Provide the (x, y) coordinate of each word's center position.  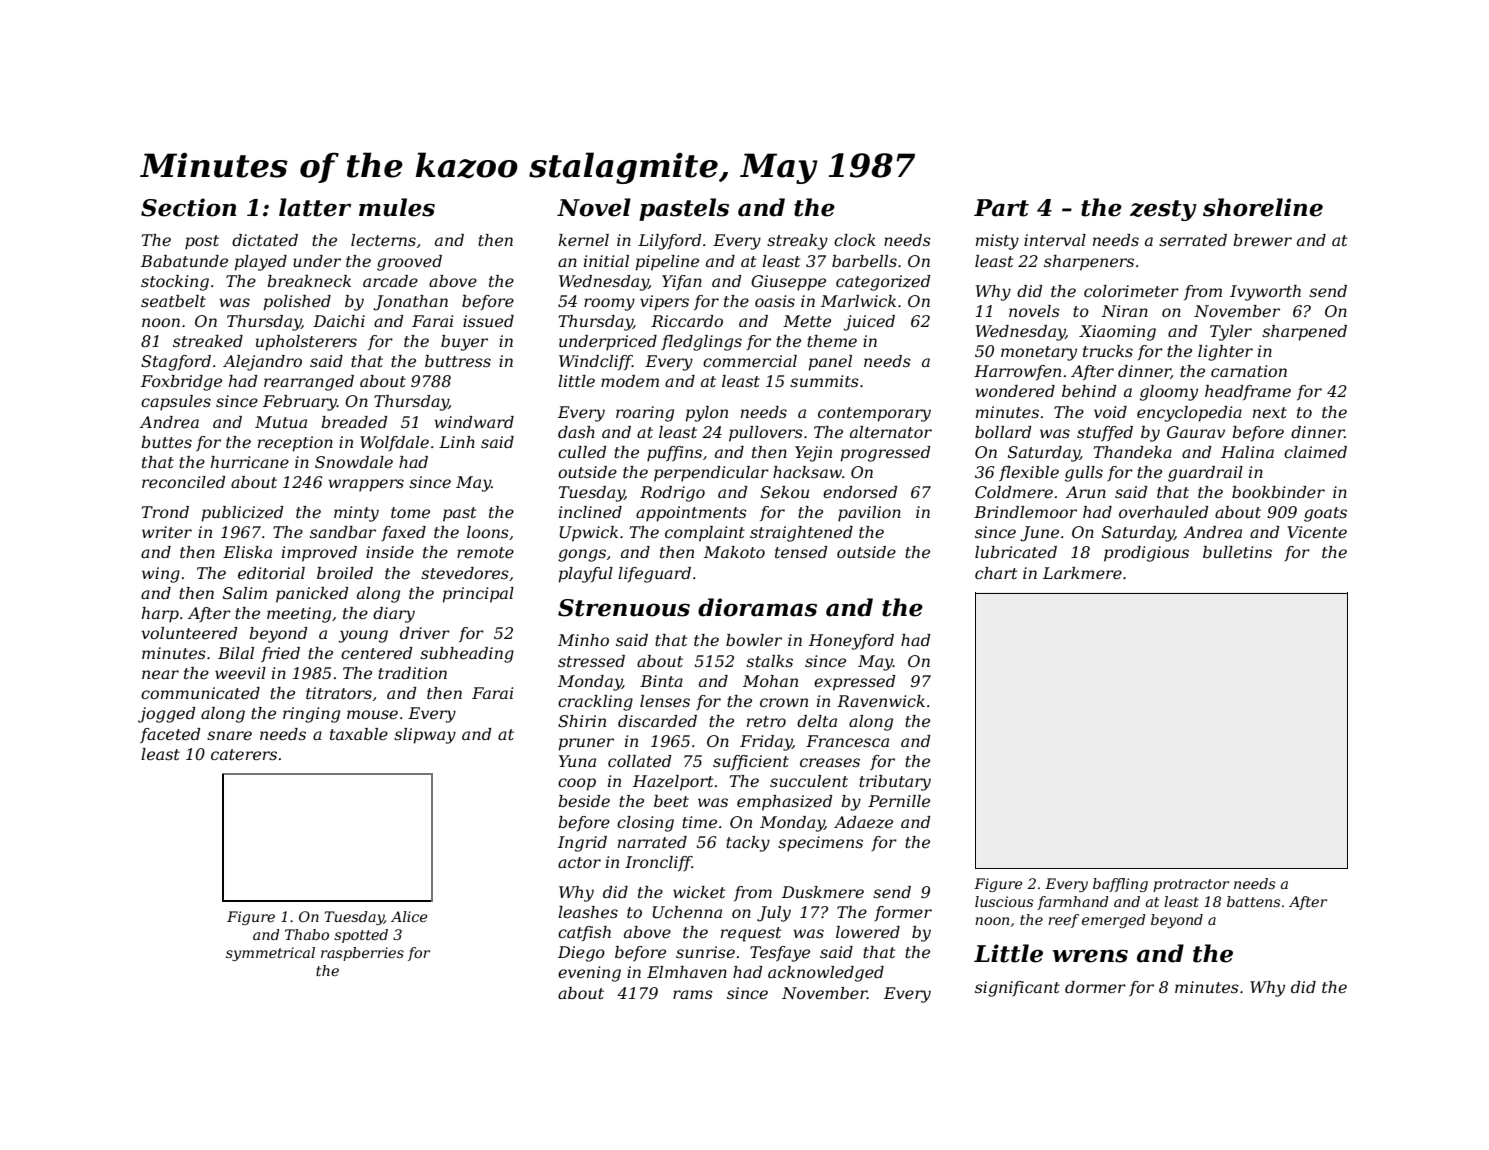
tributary (895, 783)
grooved (409, 263)
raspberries (362, 954)
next (1270, 412)
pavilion (869, 514)
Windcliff (595, 363)
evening (589, 974)
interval (1055, 240)
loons (488, 532)
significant (1017, 989)
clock (855, 240)
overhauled (1163, 512)
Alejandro (262, 363)
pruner (586, 744)
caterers (244, 754)
